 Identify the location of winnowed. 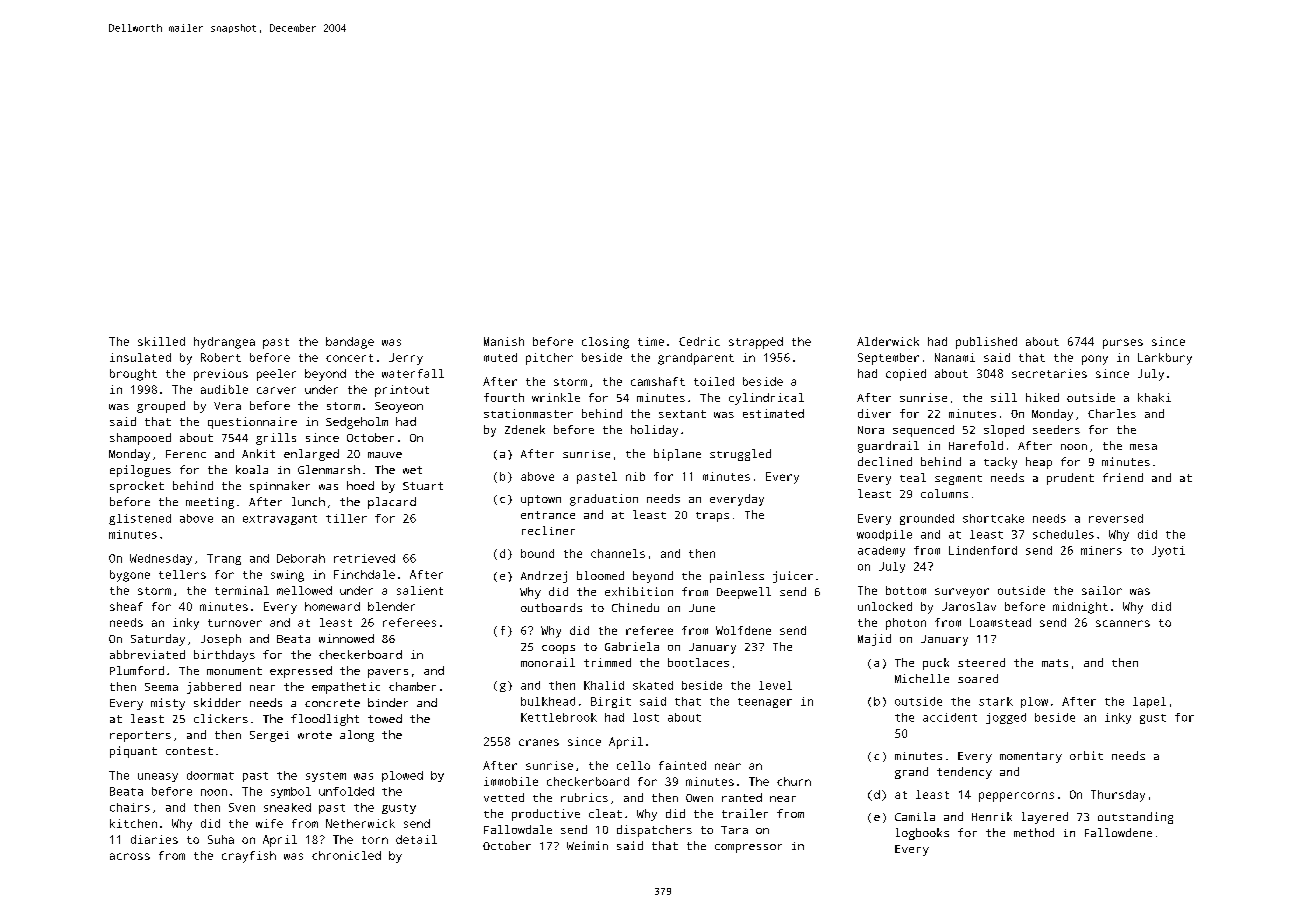
(346, 638).
